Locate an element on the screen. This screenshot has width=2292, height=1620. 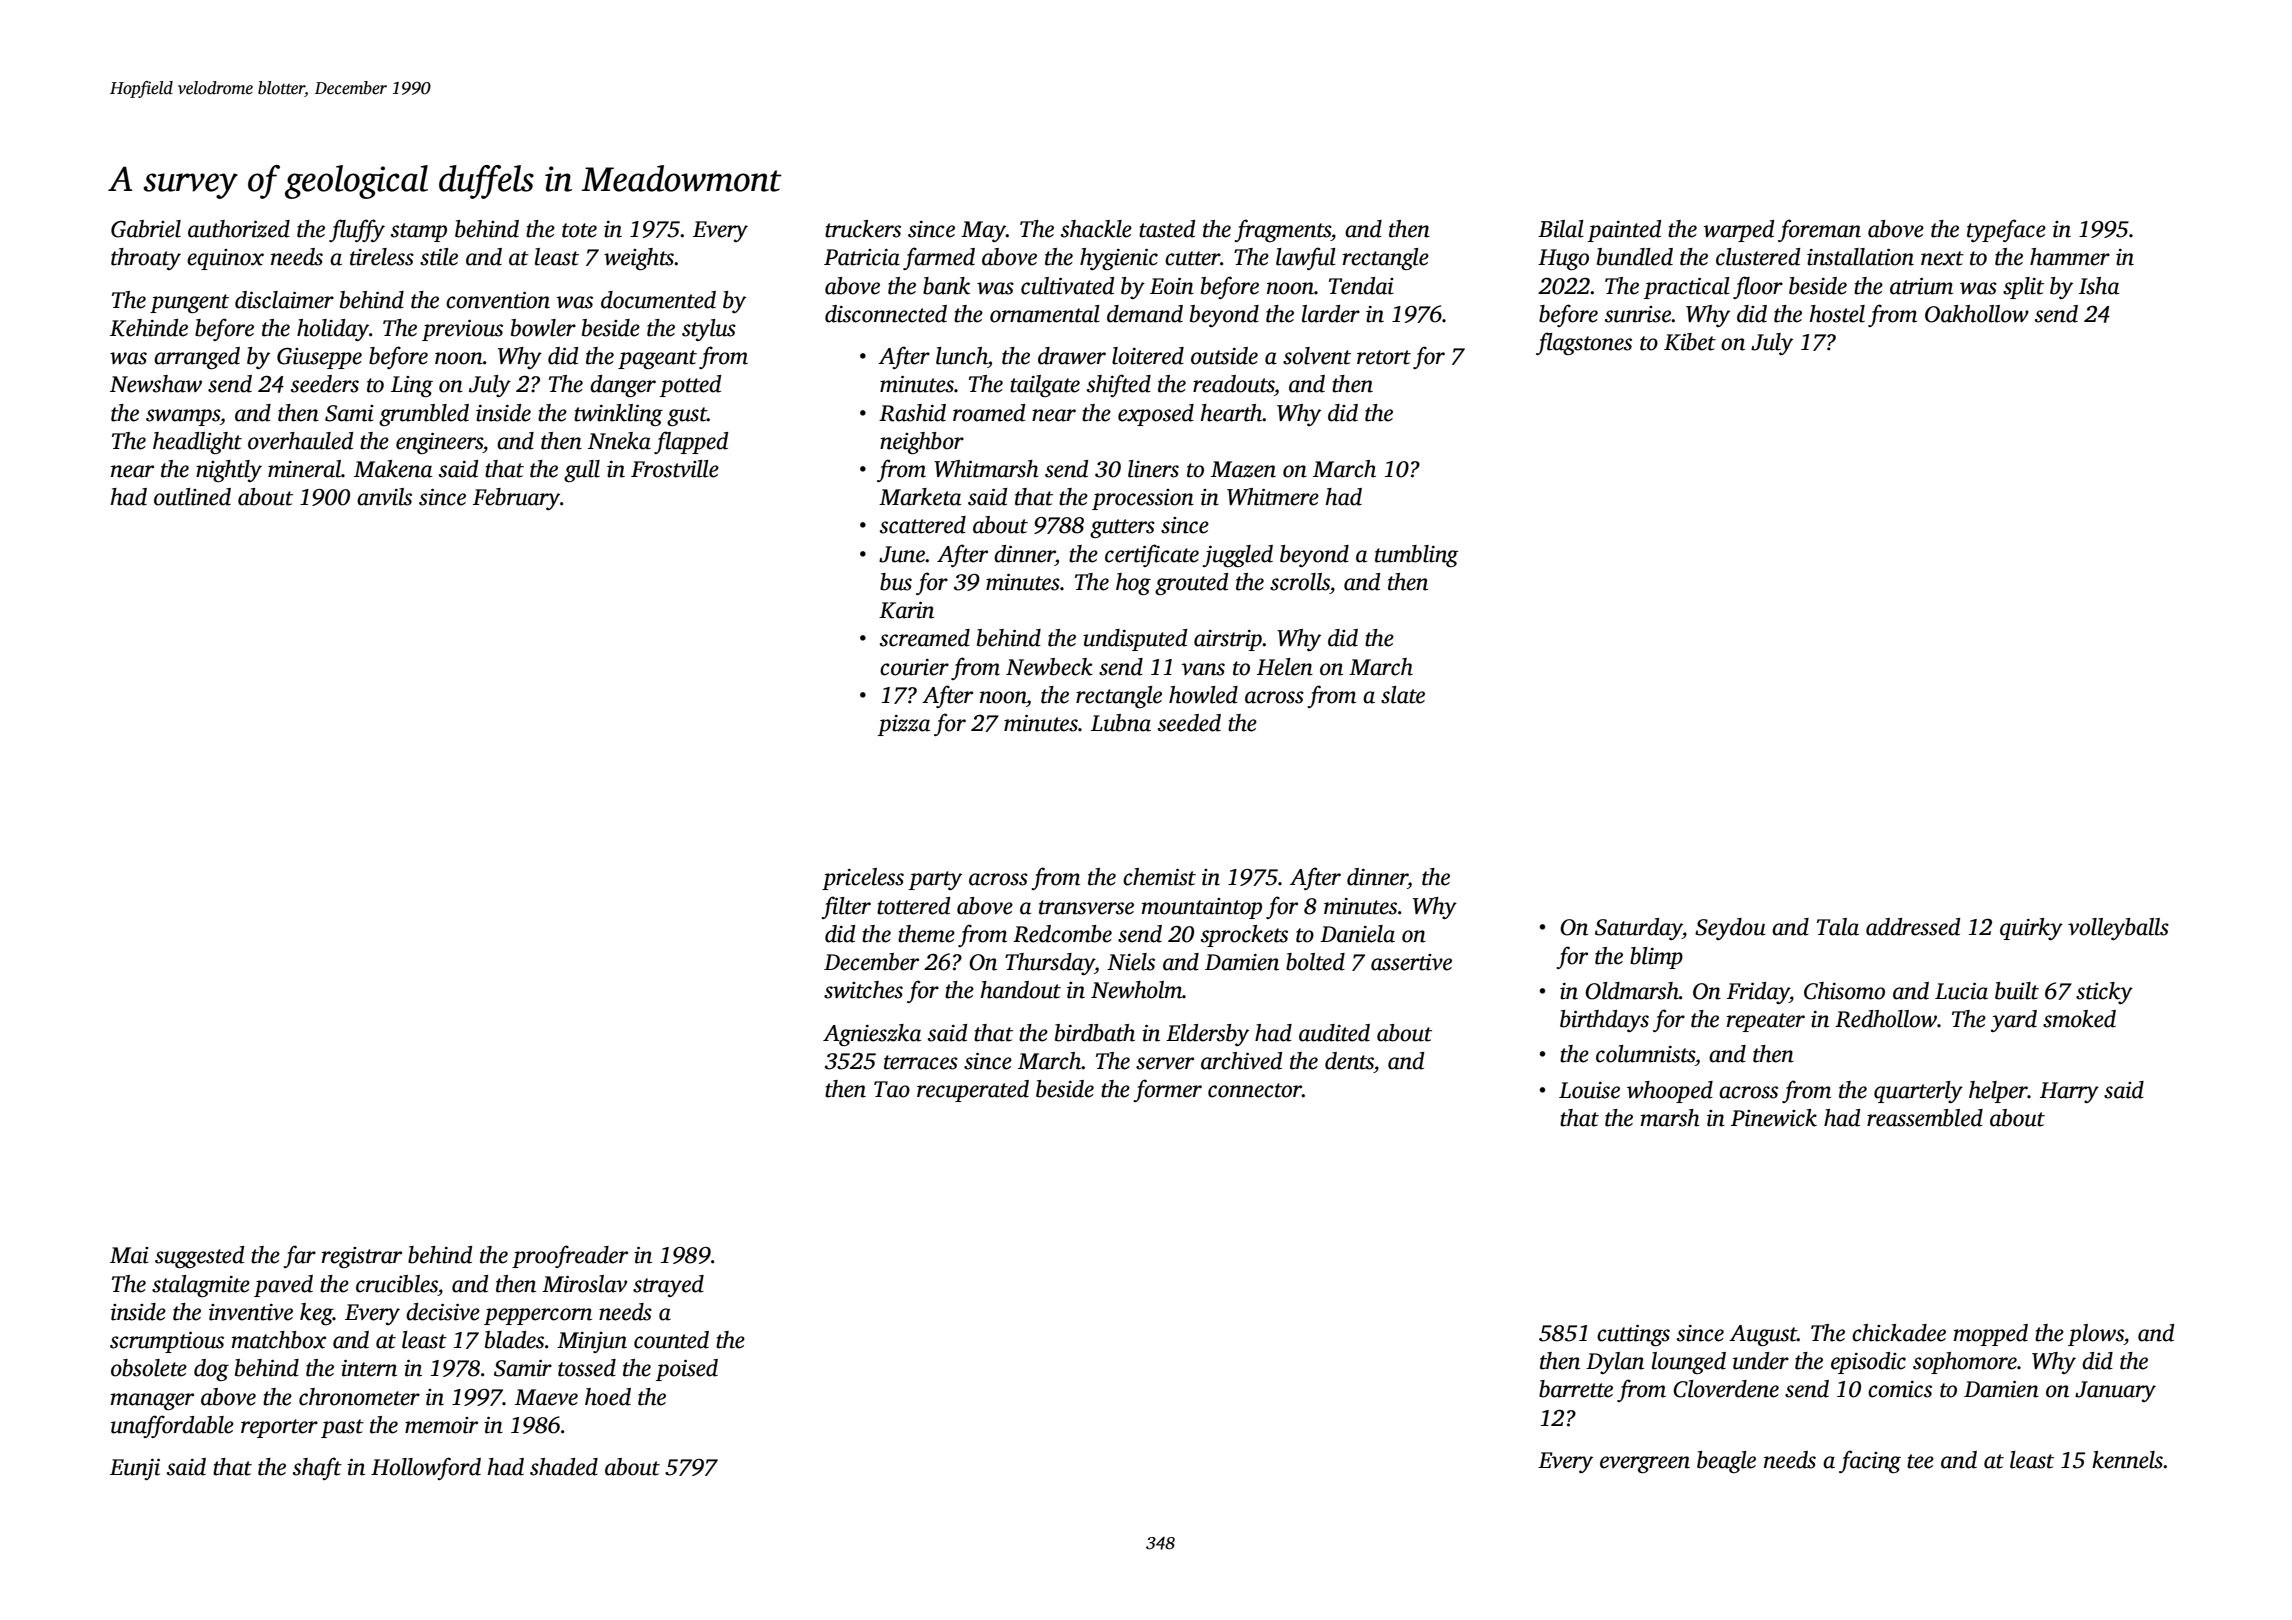
Agnieszka is located at coordinates (872, 1035).
